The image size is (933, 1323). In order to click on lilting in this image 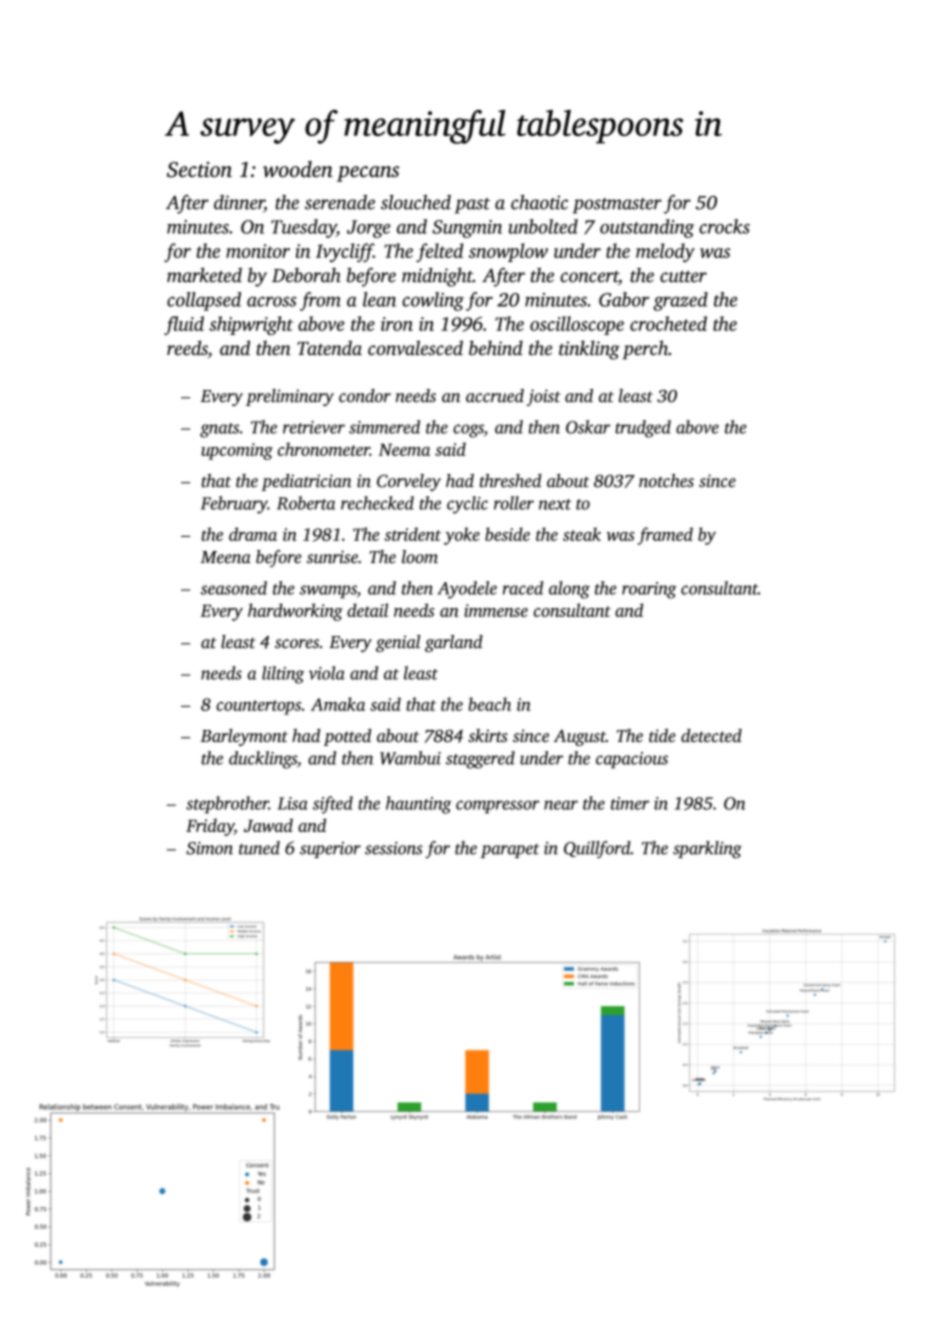, I will do `click(283, 675)`.
